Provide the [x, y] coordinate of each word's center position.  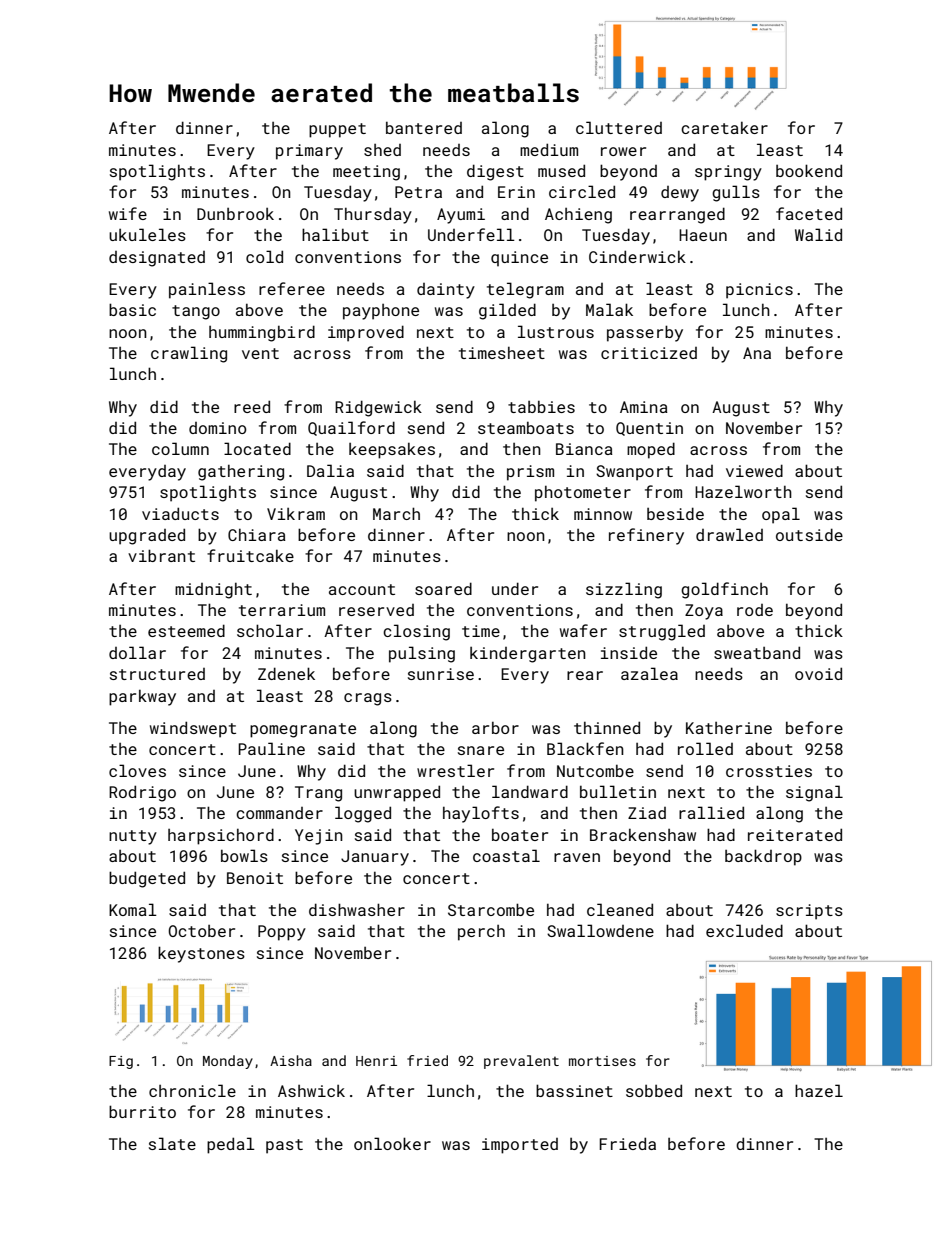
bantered [424, 128]
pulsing [422, 654]
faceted [809, 213]
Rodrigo [142, 793]
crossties [769, 771]
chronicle [192, 1090]
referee [292, 288]
